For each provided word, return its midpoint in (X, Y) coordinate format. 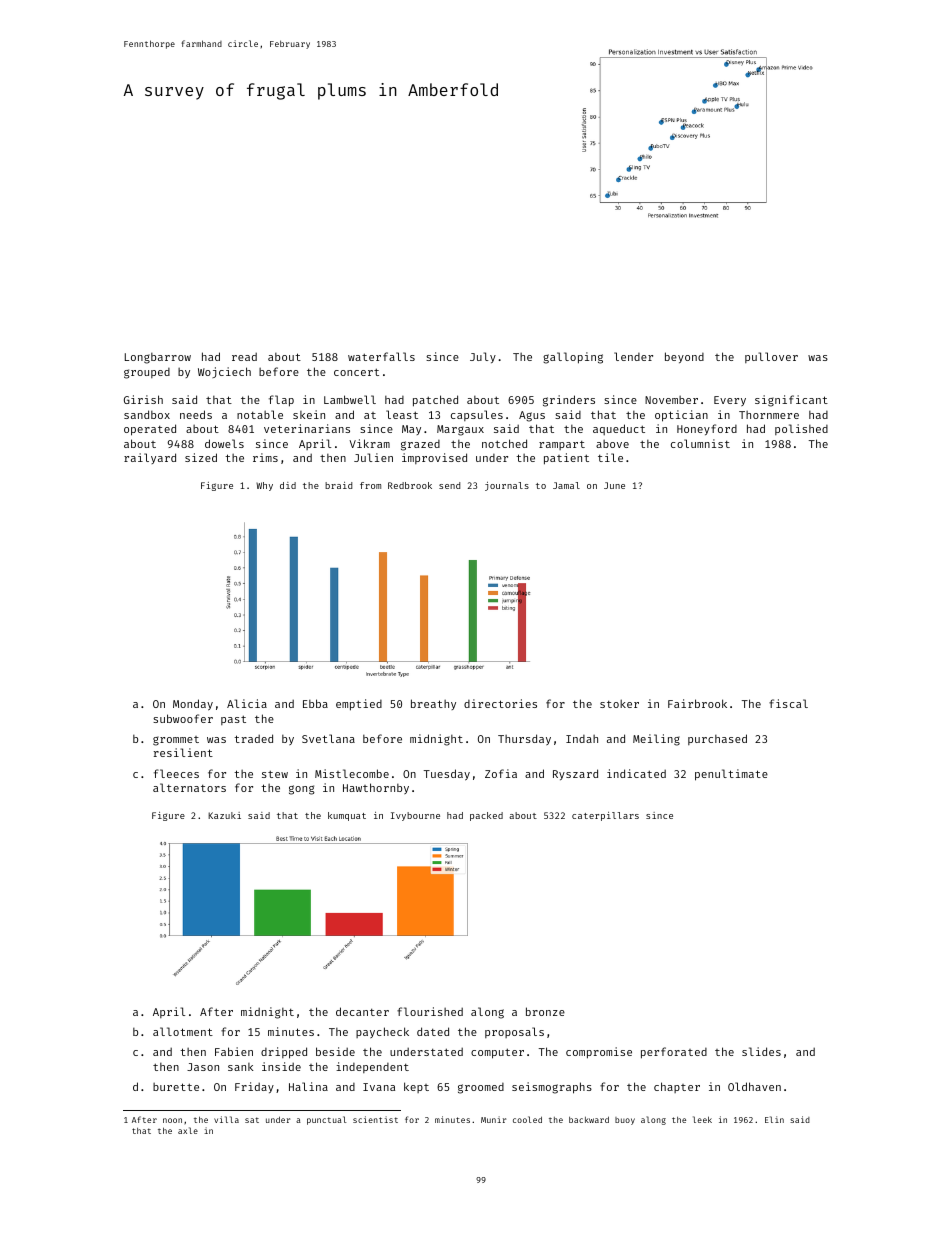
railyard (150, 458)
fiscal (788, 703)
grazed (420, 445)
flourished (430, 1011)
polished (801, 429)
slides (761, 1051)
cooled (527, 1119)
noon (172, 1120)
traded (253, 738)
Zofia (501, 773)
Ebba (315, 703)
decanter (362, 1011)
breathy (433, 704)
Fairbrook (697, 703)
